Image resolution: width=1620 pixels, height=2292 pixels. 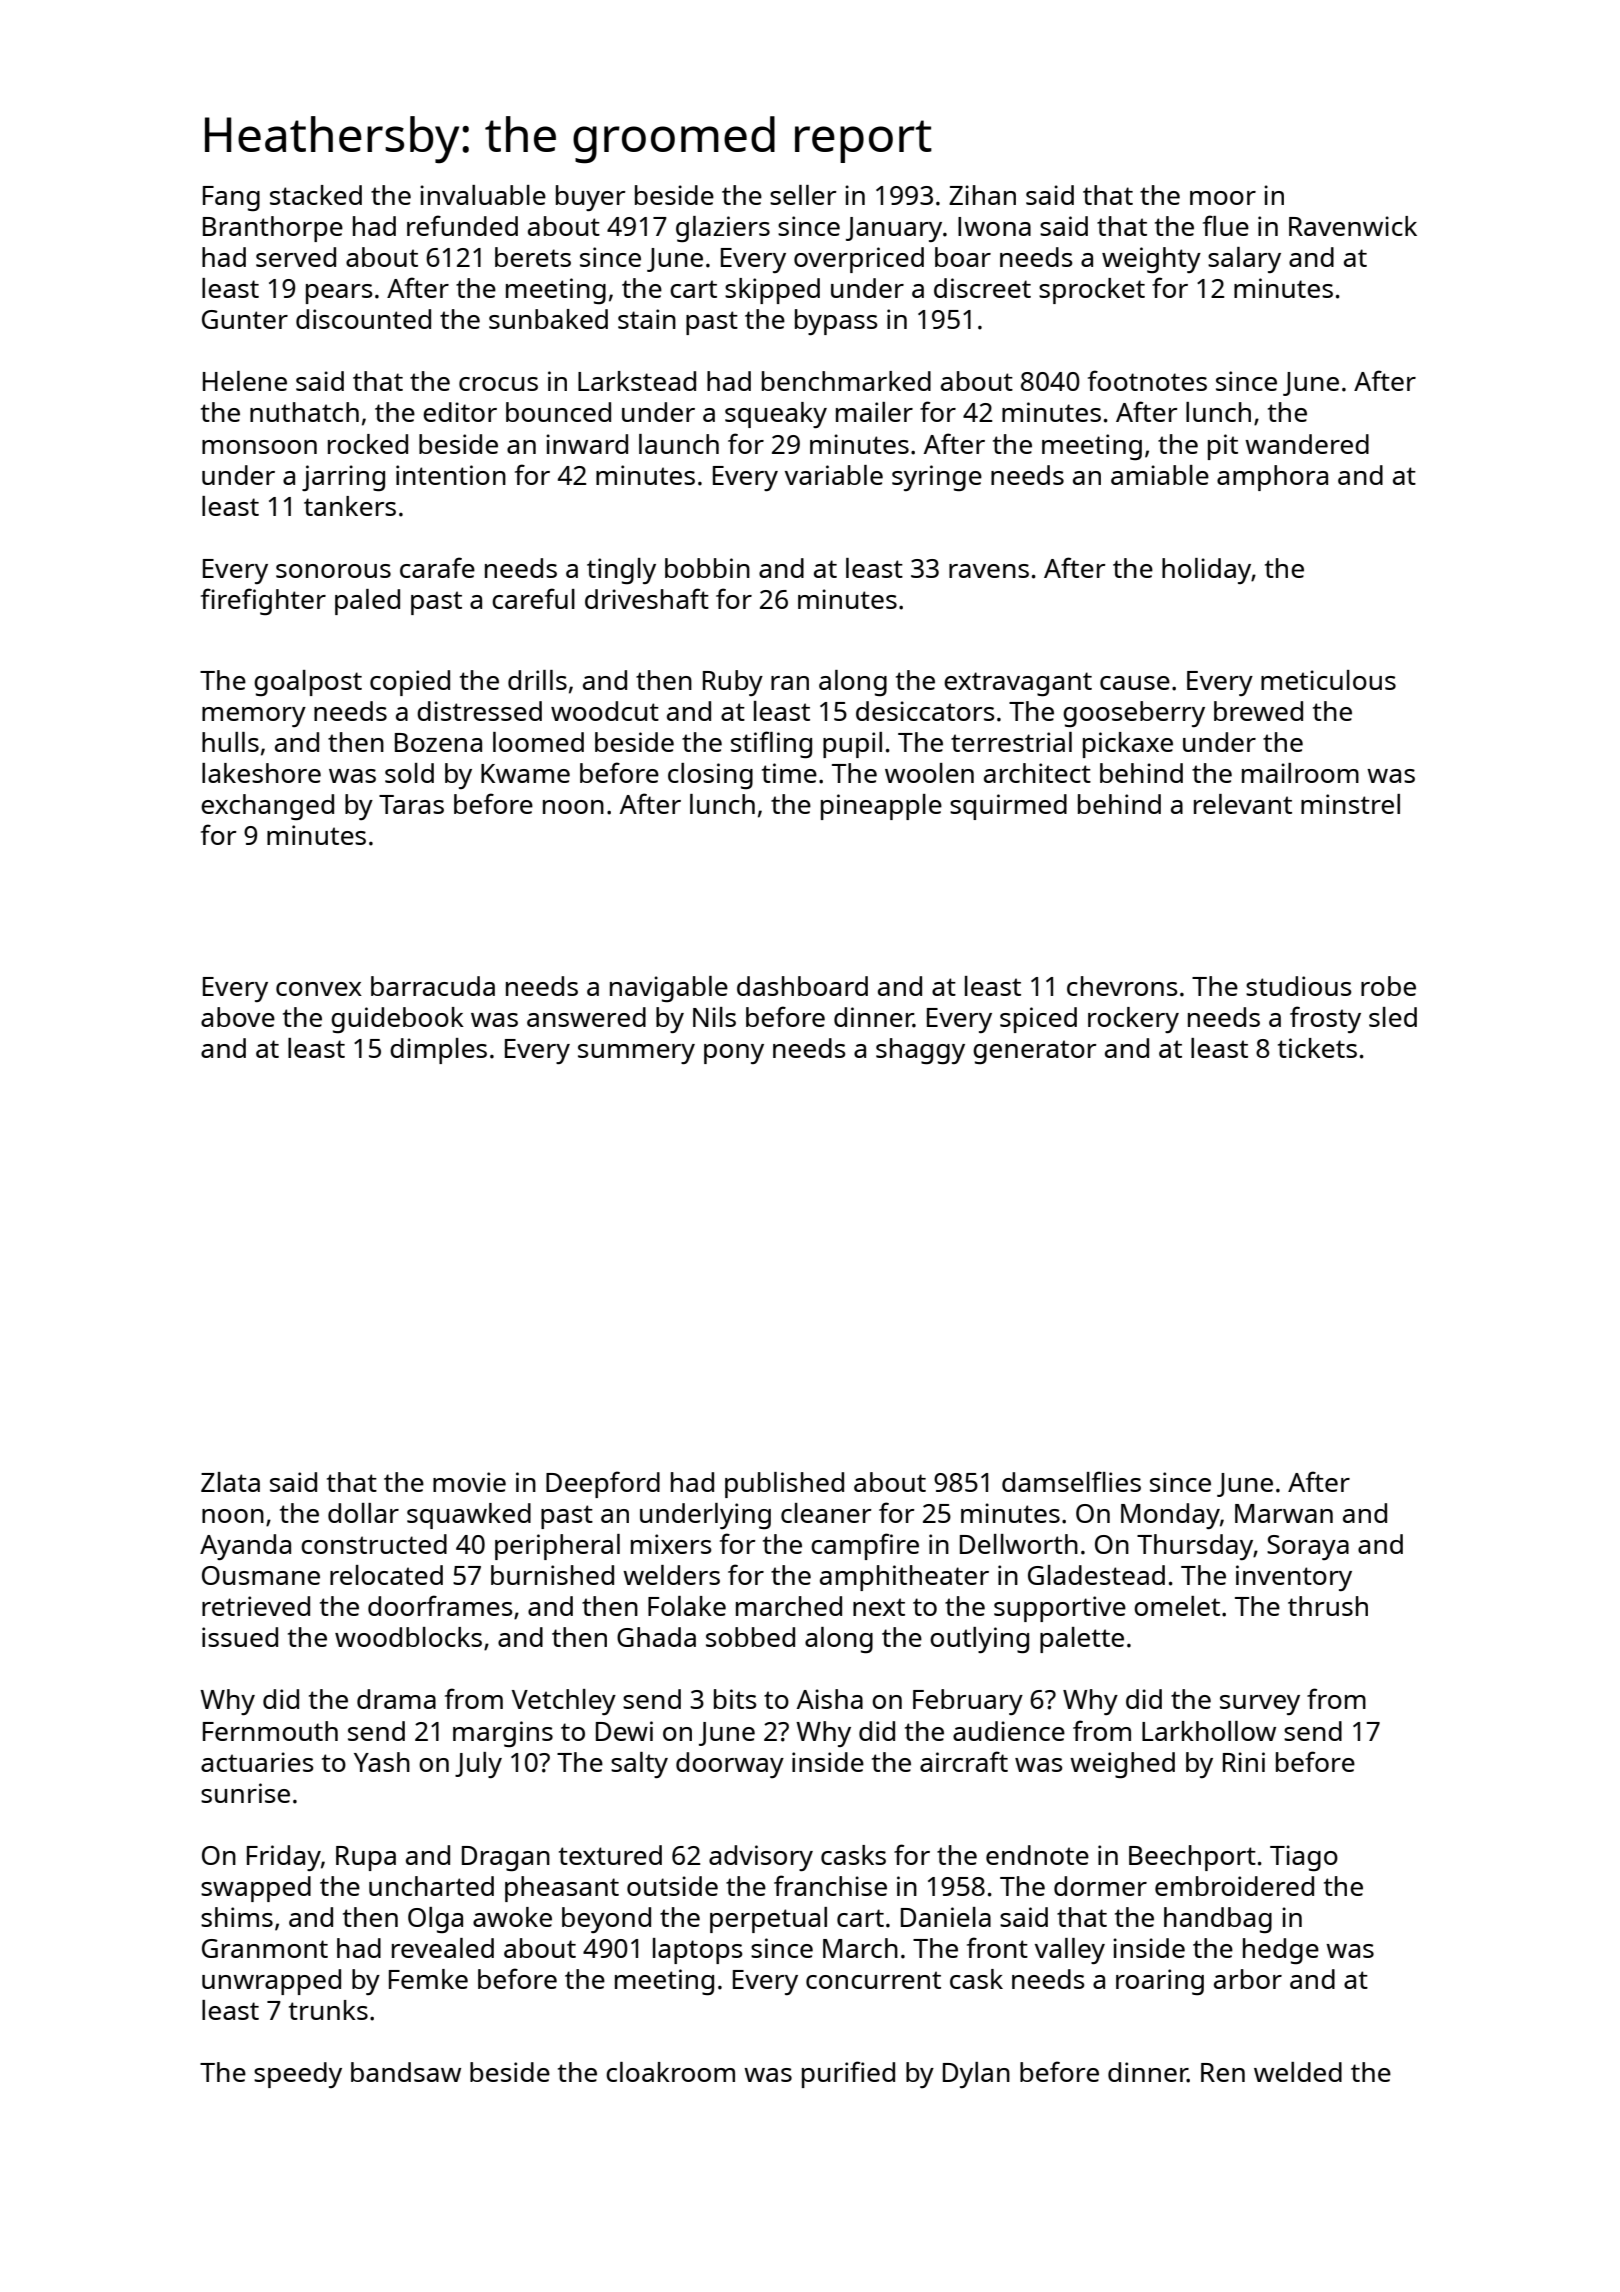 What do you see at coordinates (710, 776) in the image?
I see `closing` at bounding box center [710, 776].
